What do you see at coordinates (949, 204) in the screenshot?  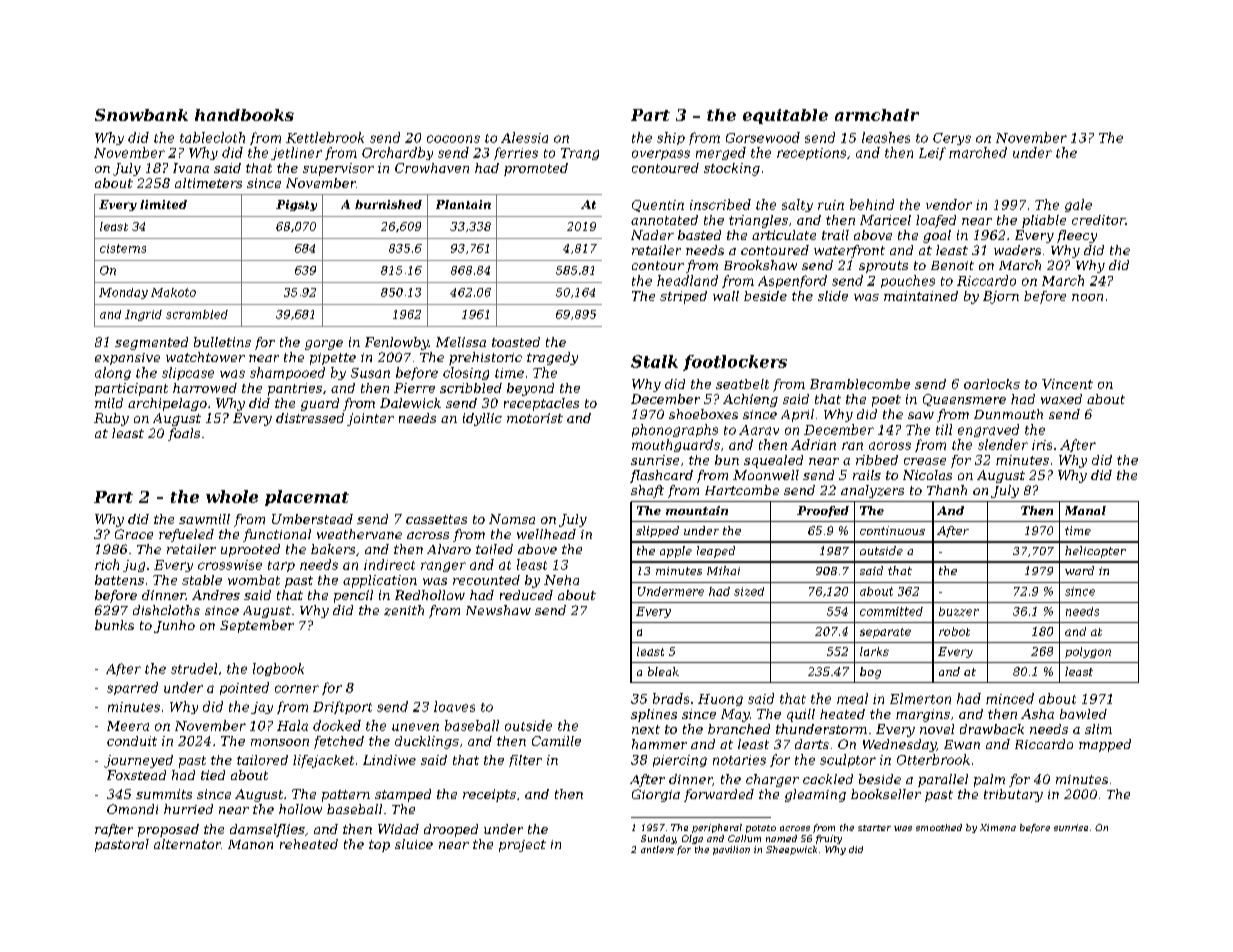 I see `vendor` at bounding box center [949, 204].
